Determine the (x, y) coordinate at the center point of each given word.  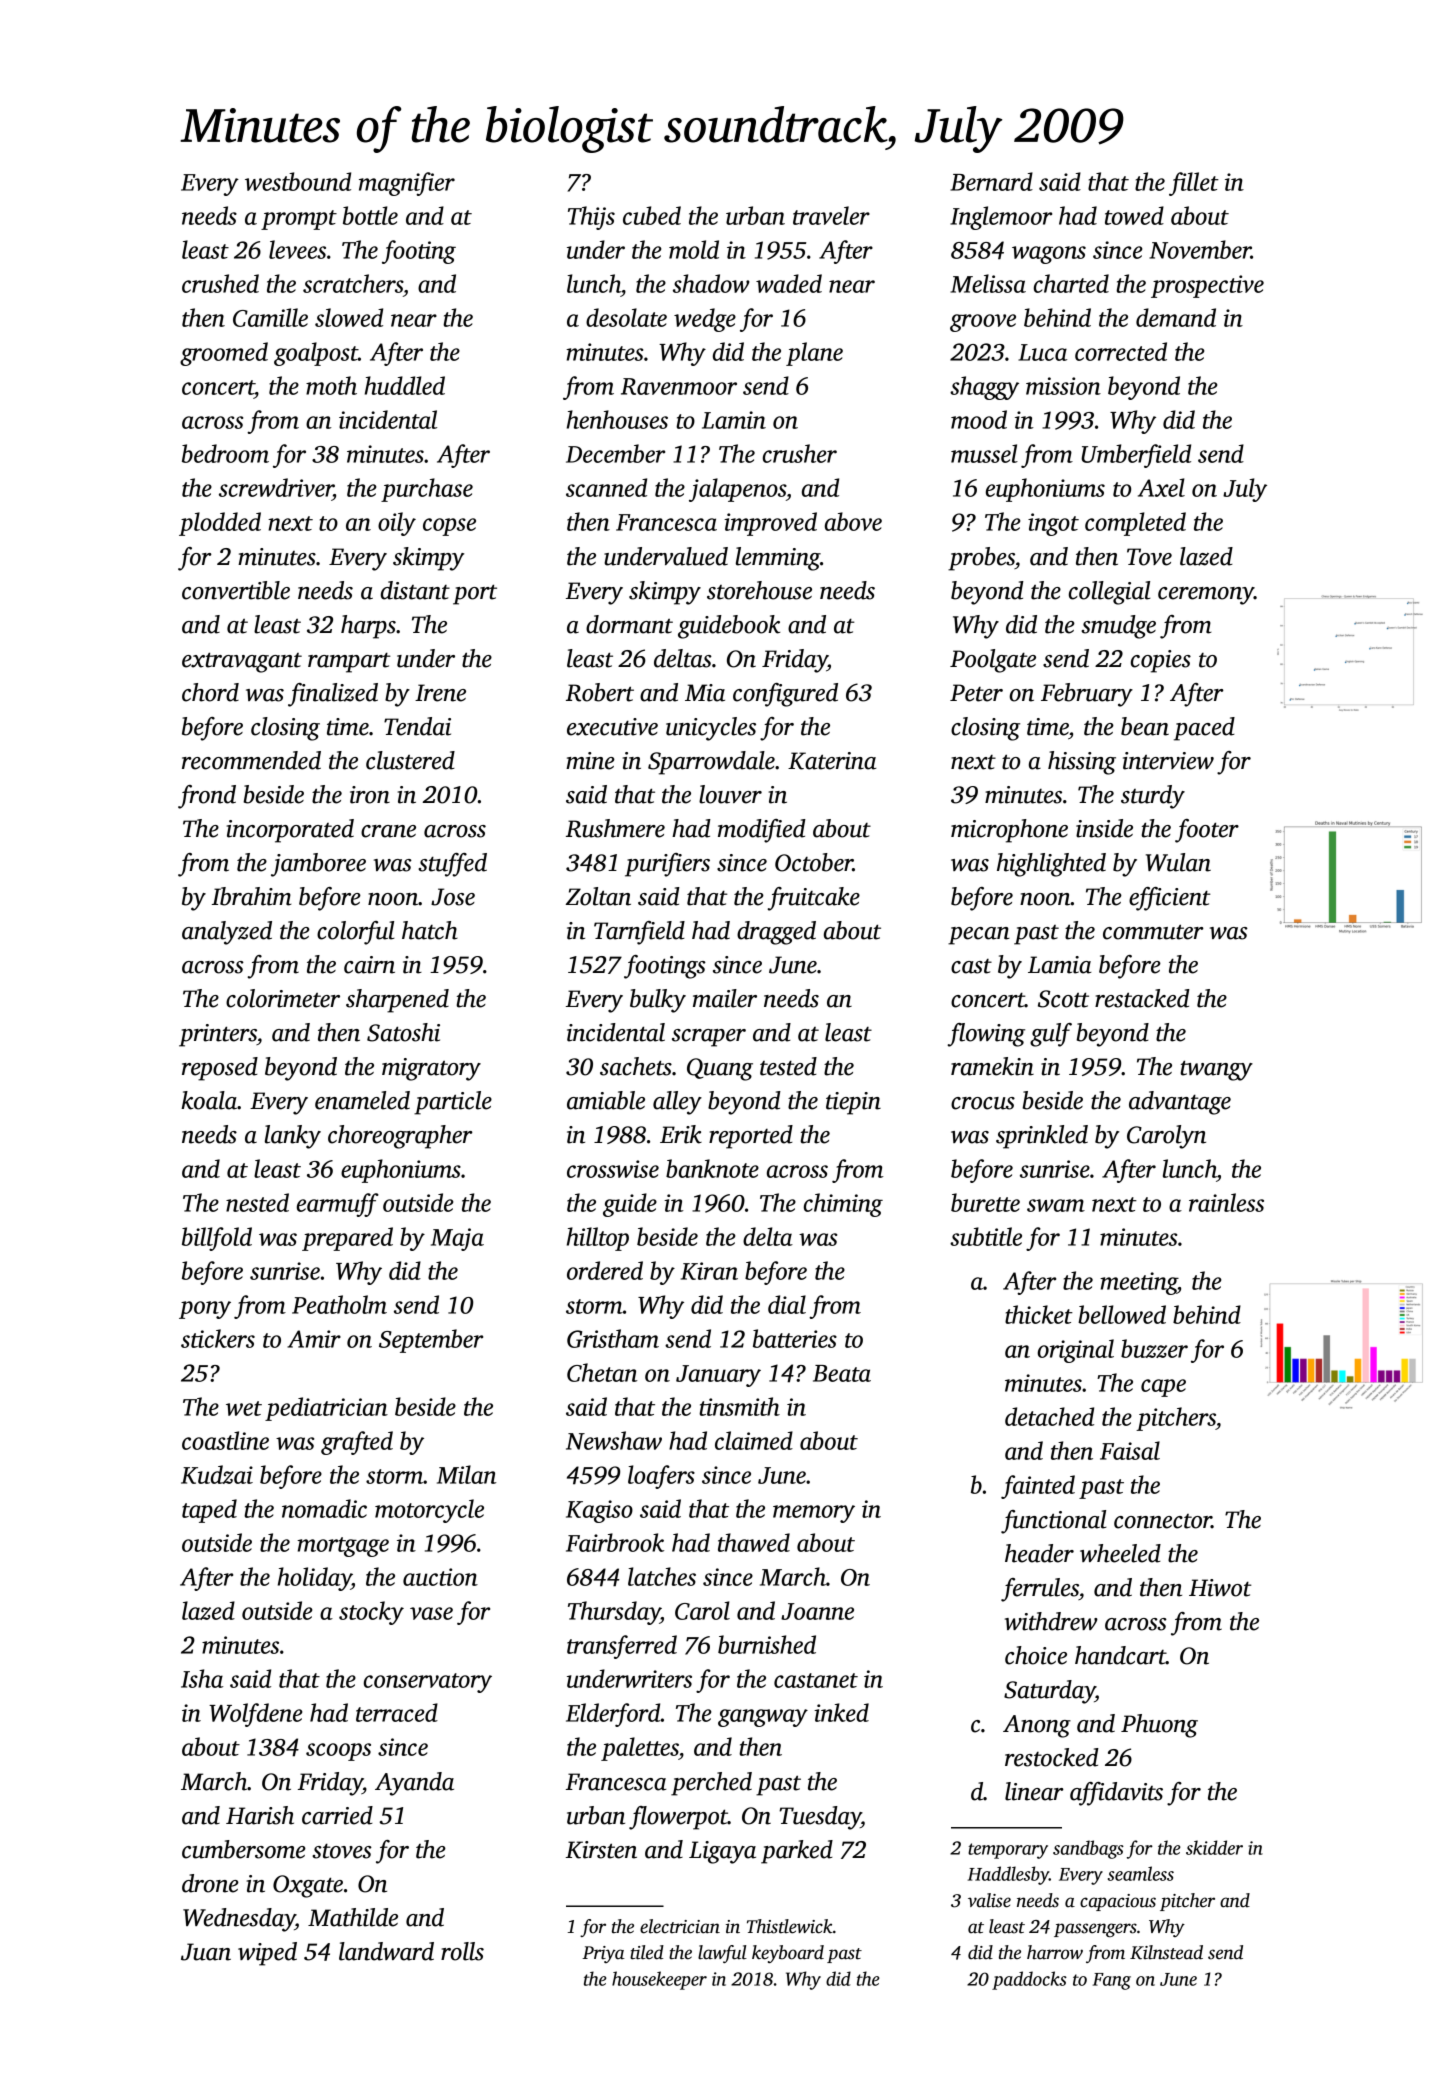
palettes (640, 1749)
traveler (831, 215)
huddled (405, 385)
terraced (397, 1712)
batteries (795, 1338)
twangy (1216, 1070)
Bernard (991, 181)
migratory (431, 1069)
